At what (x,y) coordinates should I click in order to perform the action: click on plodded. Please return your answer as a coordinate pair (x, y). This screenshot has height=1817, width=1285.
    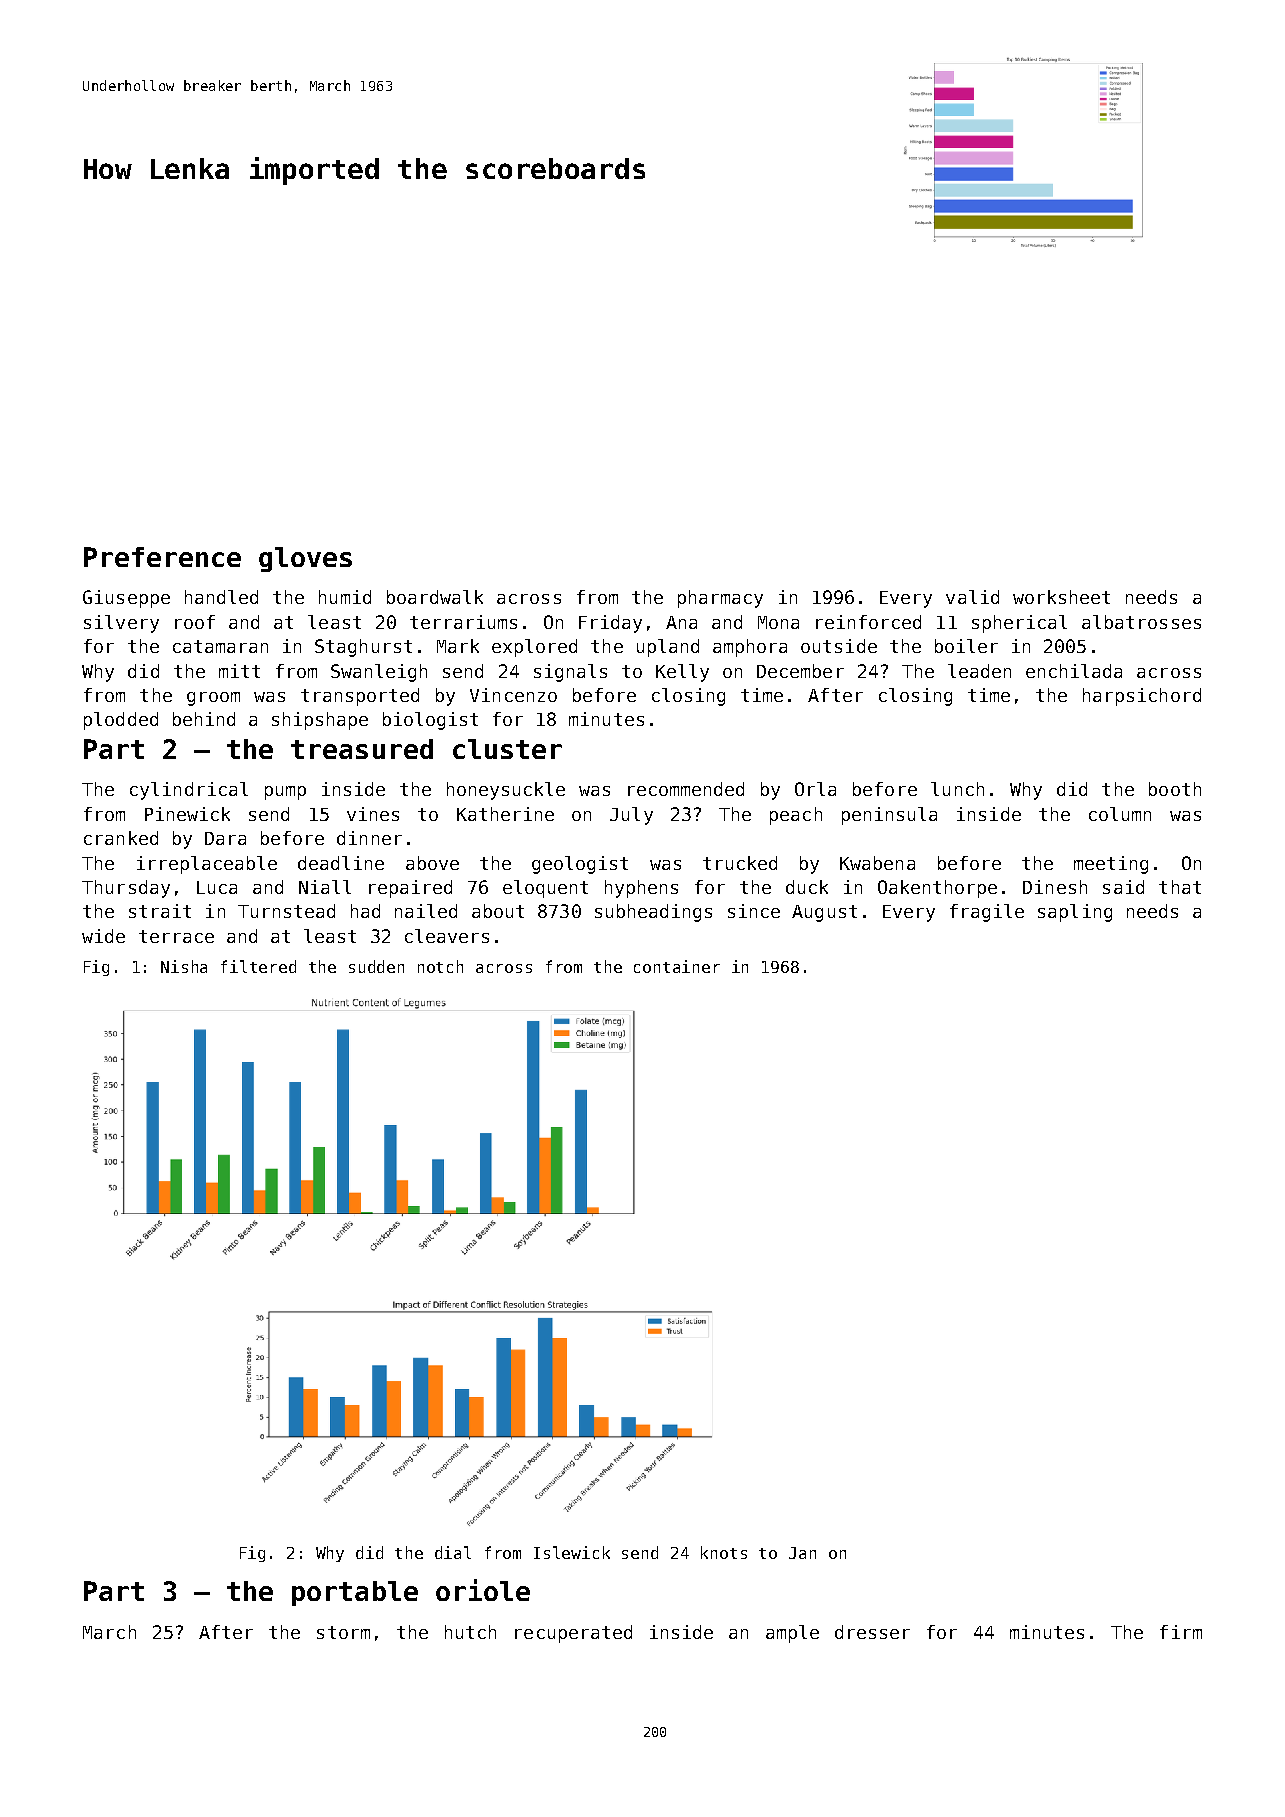
    Looking at the image, I should click on (121, 721).
